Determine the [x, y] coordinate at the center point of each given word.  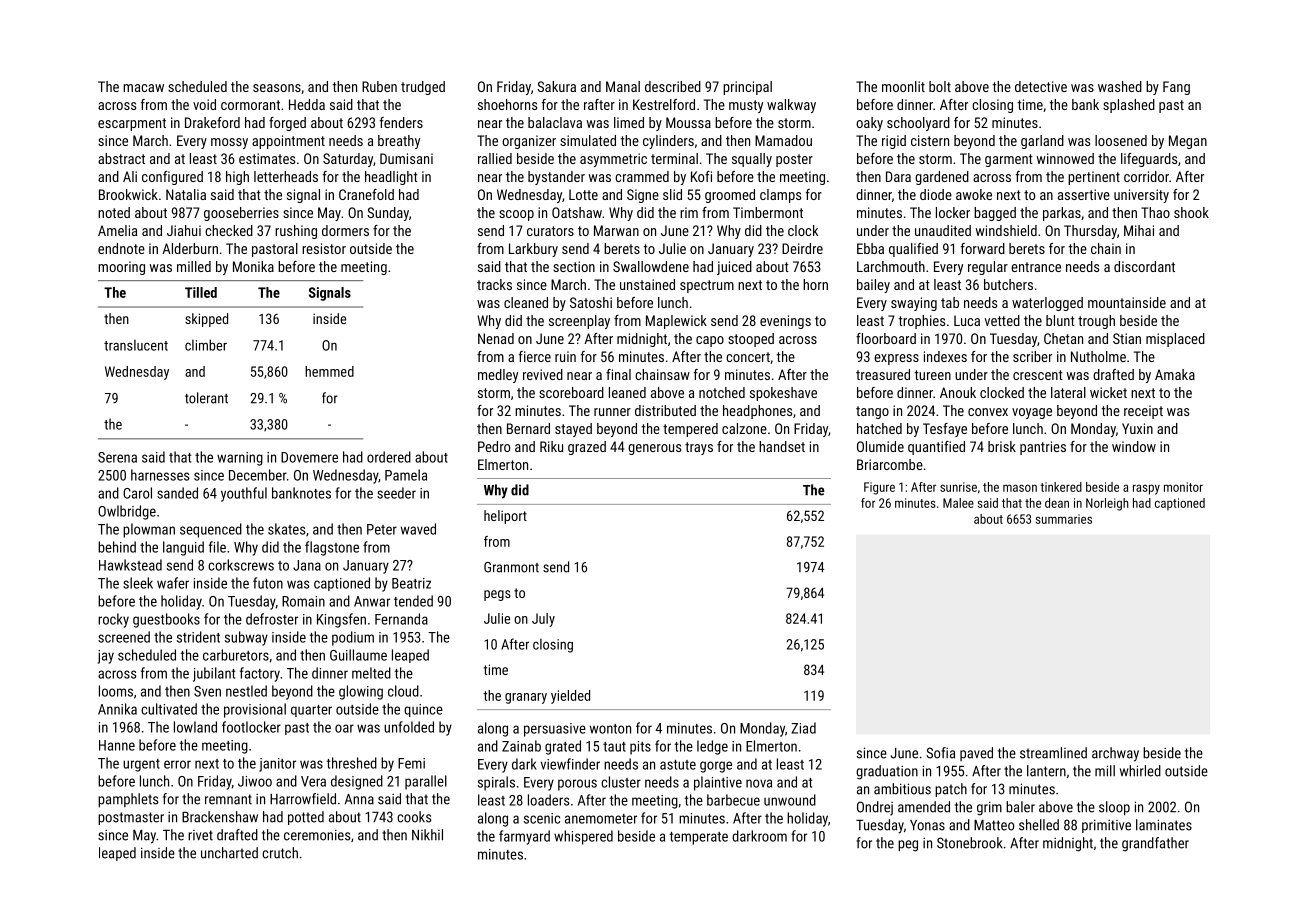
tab [950, 302]
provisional [255, 710]
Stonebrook [970, 843]
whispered [583, 837]
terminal [674, 158]
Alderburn [190, 248]
